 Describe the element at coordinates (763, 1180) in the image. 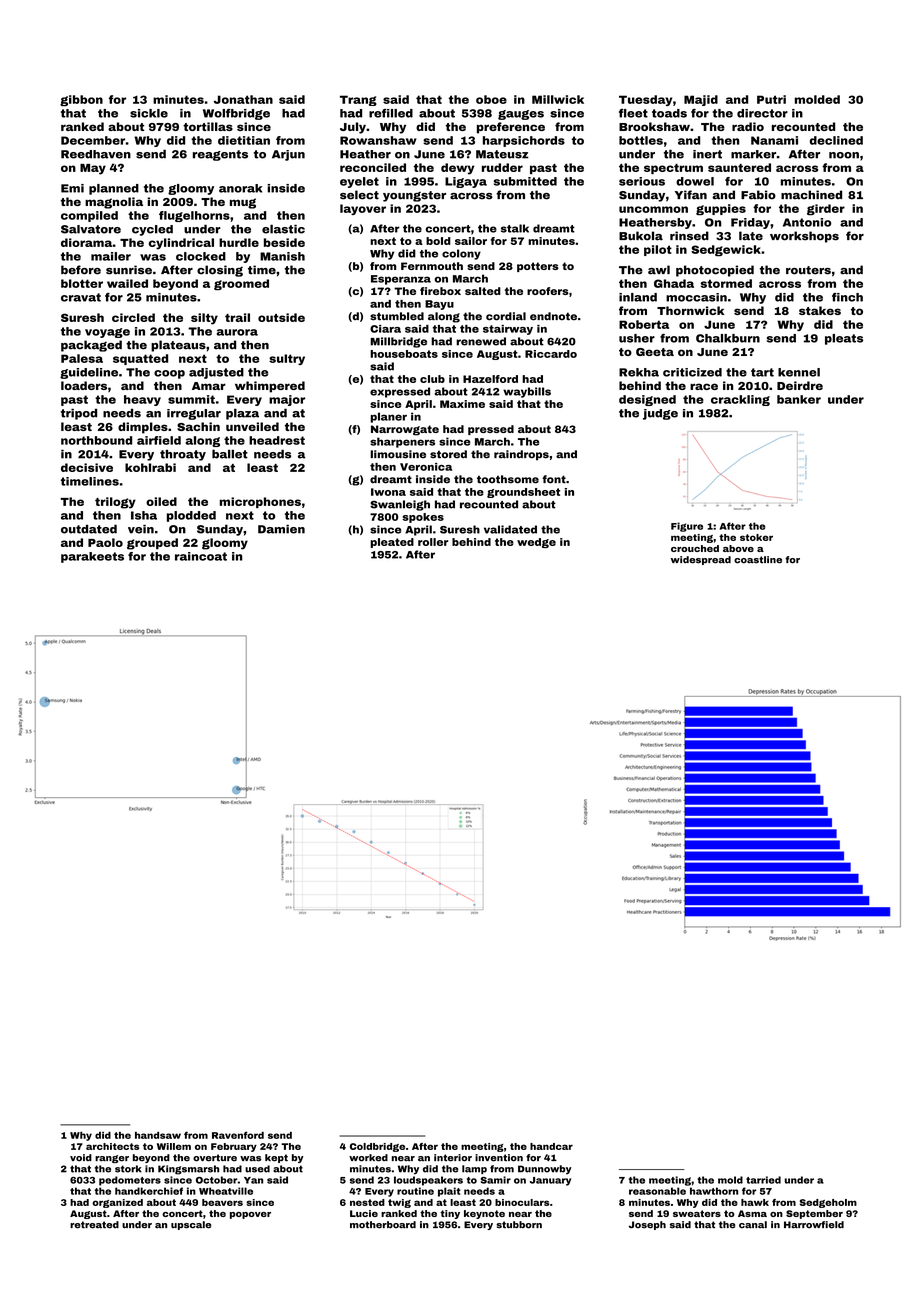

I see `tarried` at that location.
